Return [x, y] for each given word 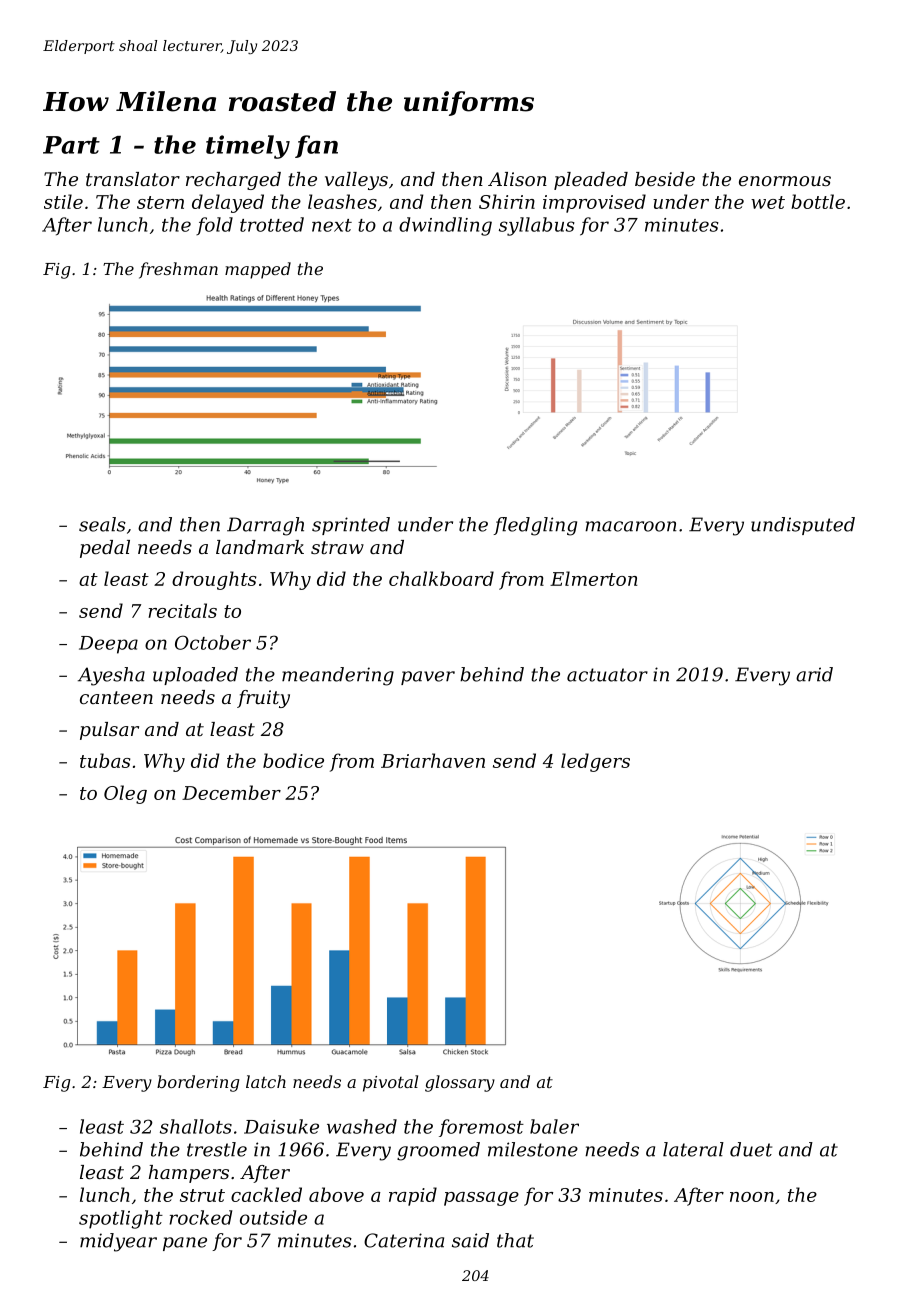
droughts [214, 580]
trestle [217, 1149]
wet [768, 202]
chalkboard [441, 578]
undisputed [803, 526]
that [515, 1240]
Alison [517, 179]
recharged [233, 181]
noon [752, 1197]
